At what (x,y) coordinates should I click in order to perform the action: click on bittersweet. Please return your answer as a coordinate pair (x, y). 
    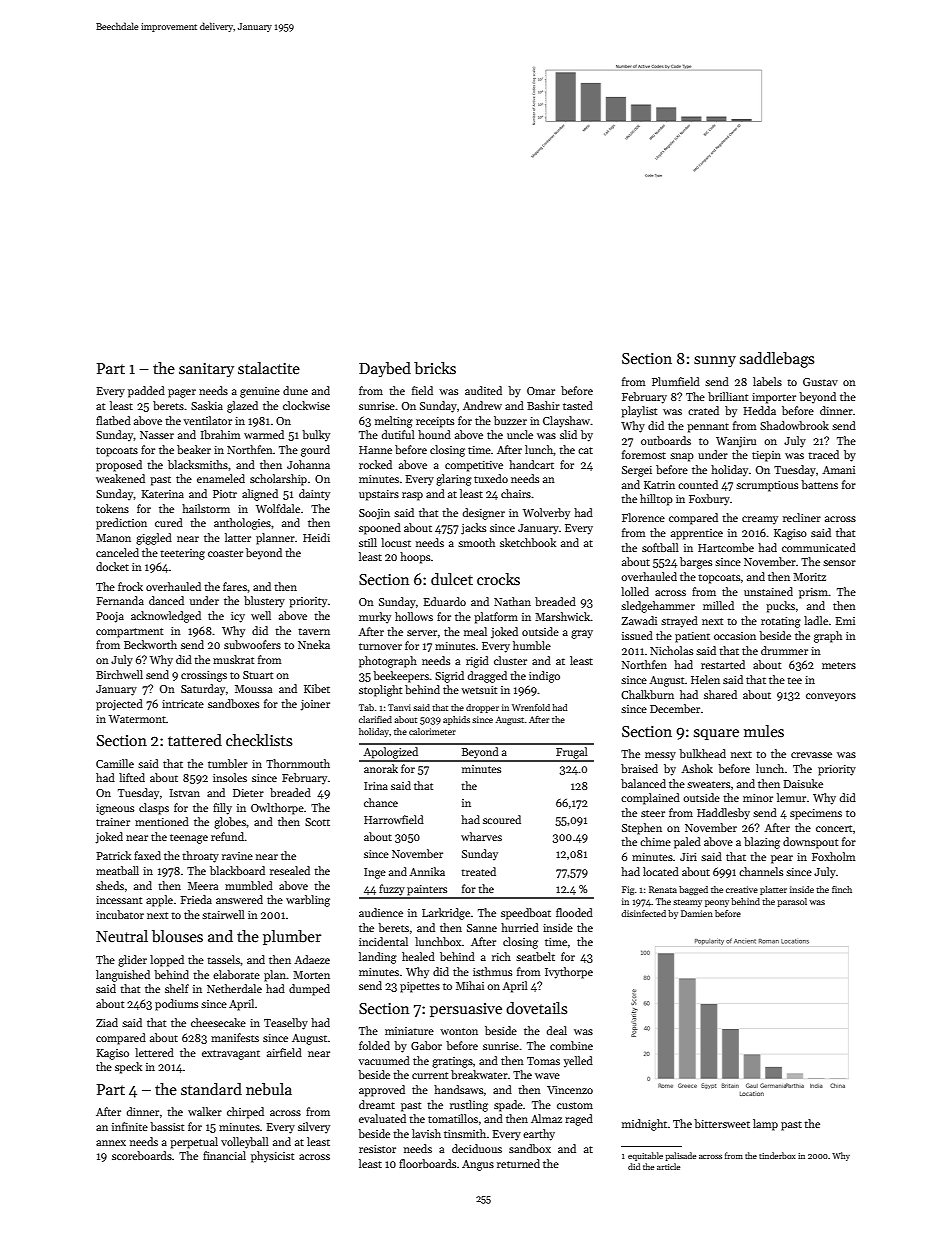
    Looking at the image, I should click on (722, 1123).
